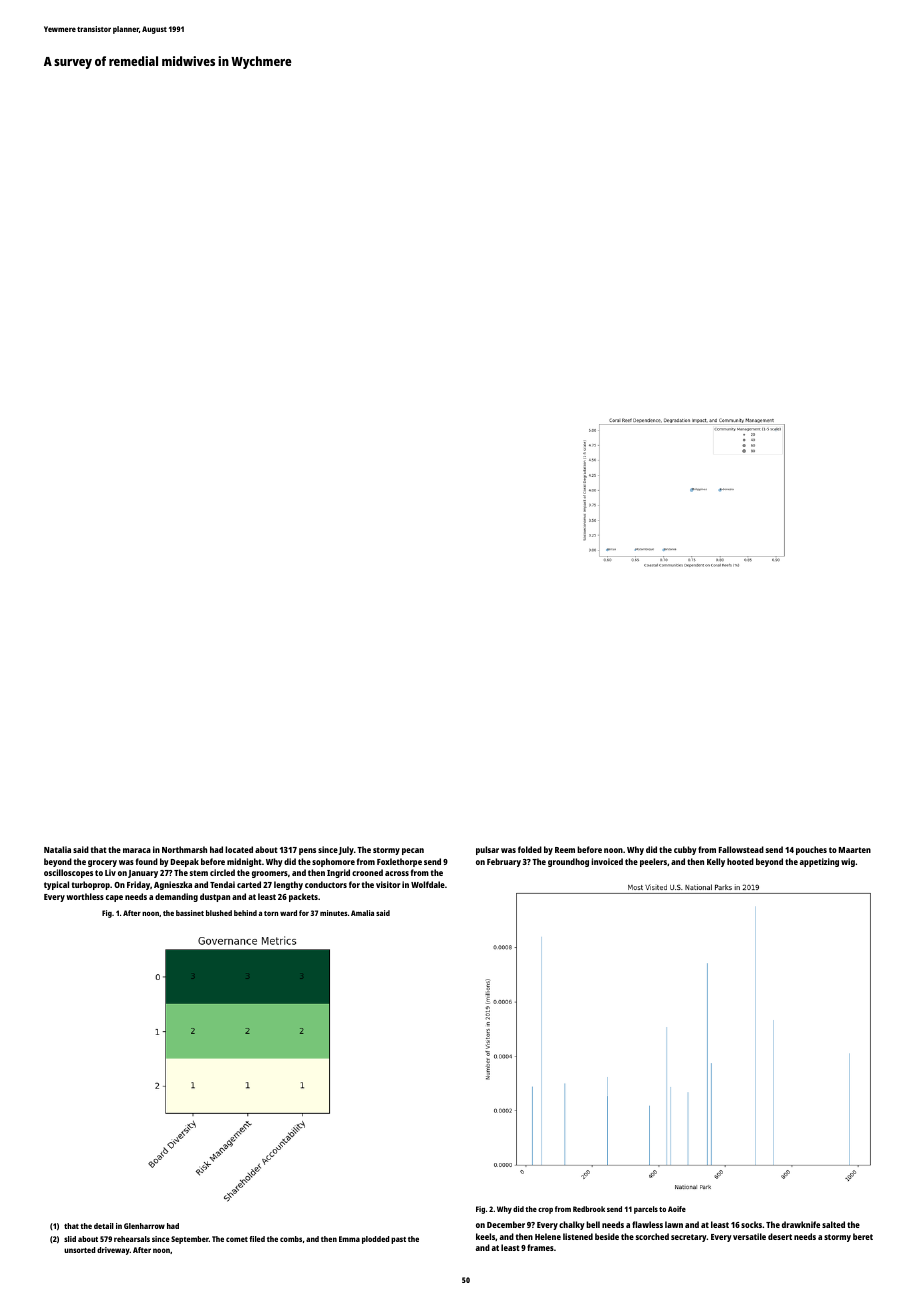 The height and width of the screenshot is (1308, 924). I want to click on cubby, so click(685, 850).
